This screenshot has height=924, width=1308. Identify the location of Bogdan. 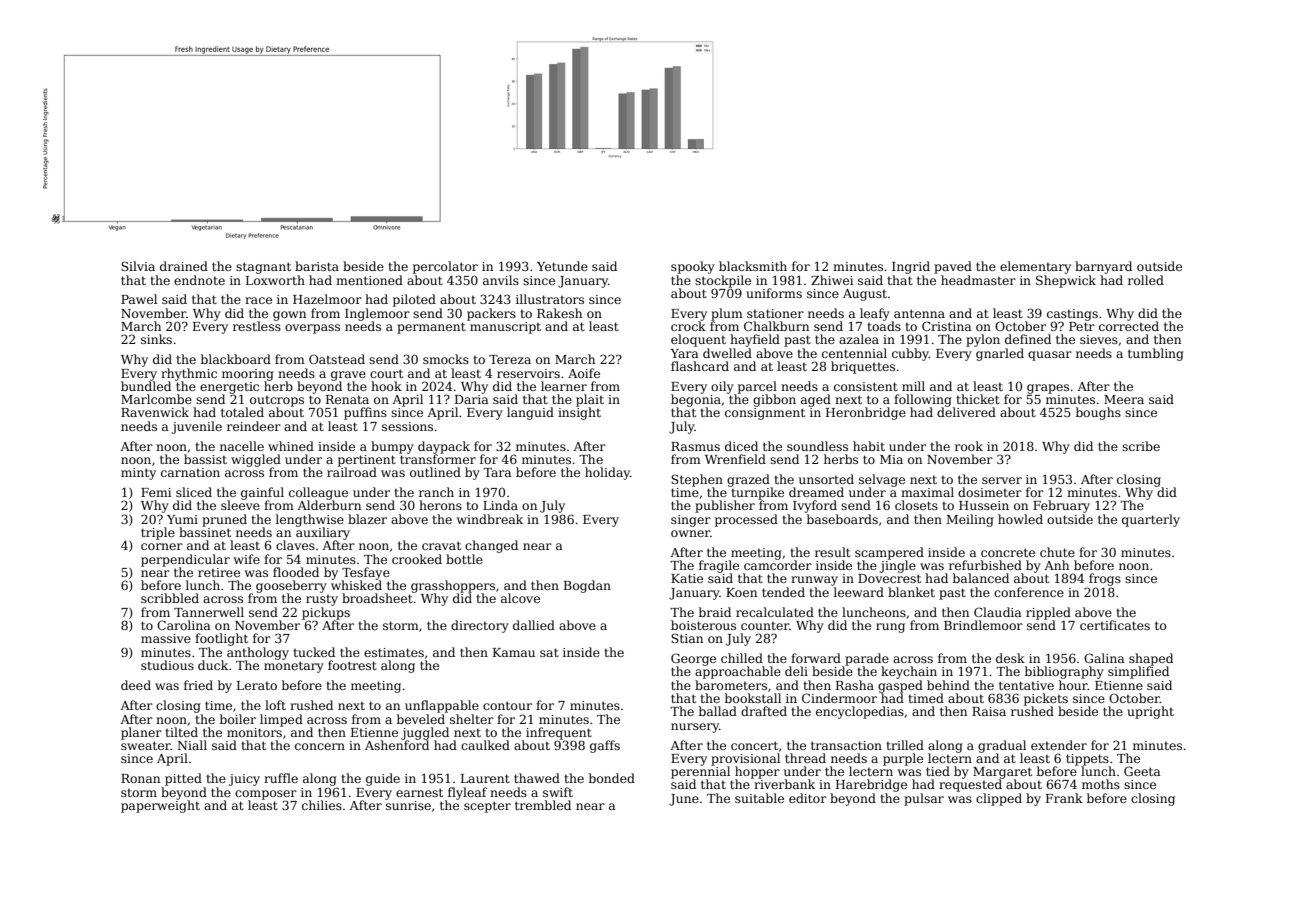
(587, 586).
